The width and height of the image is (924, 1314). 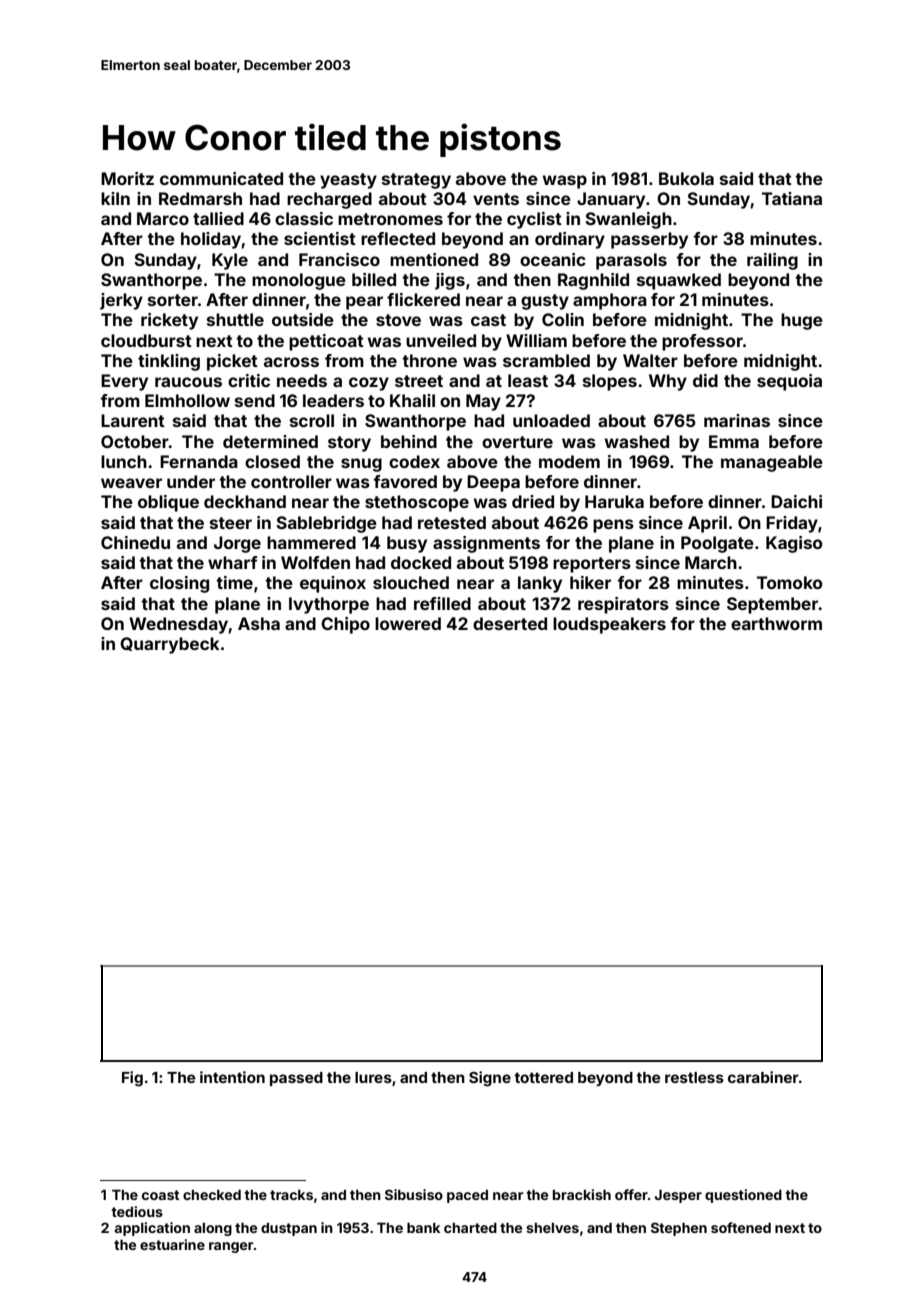 I want to click on loudspeakers, so click(x=609, y=625).
